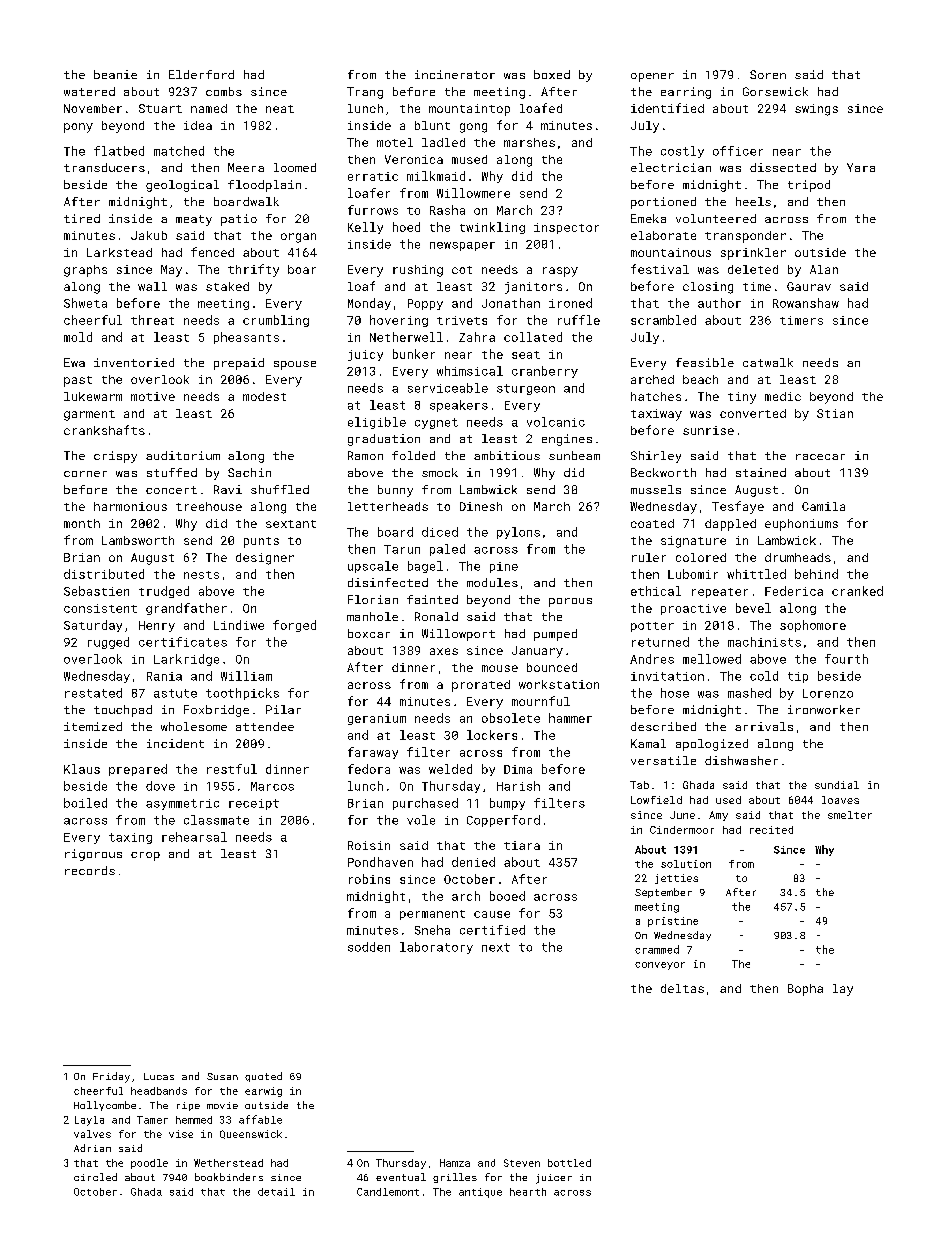  Describe the element at coordinates (115, 74) in the screenshot. I see `beanie` at that location.
